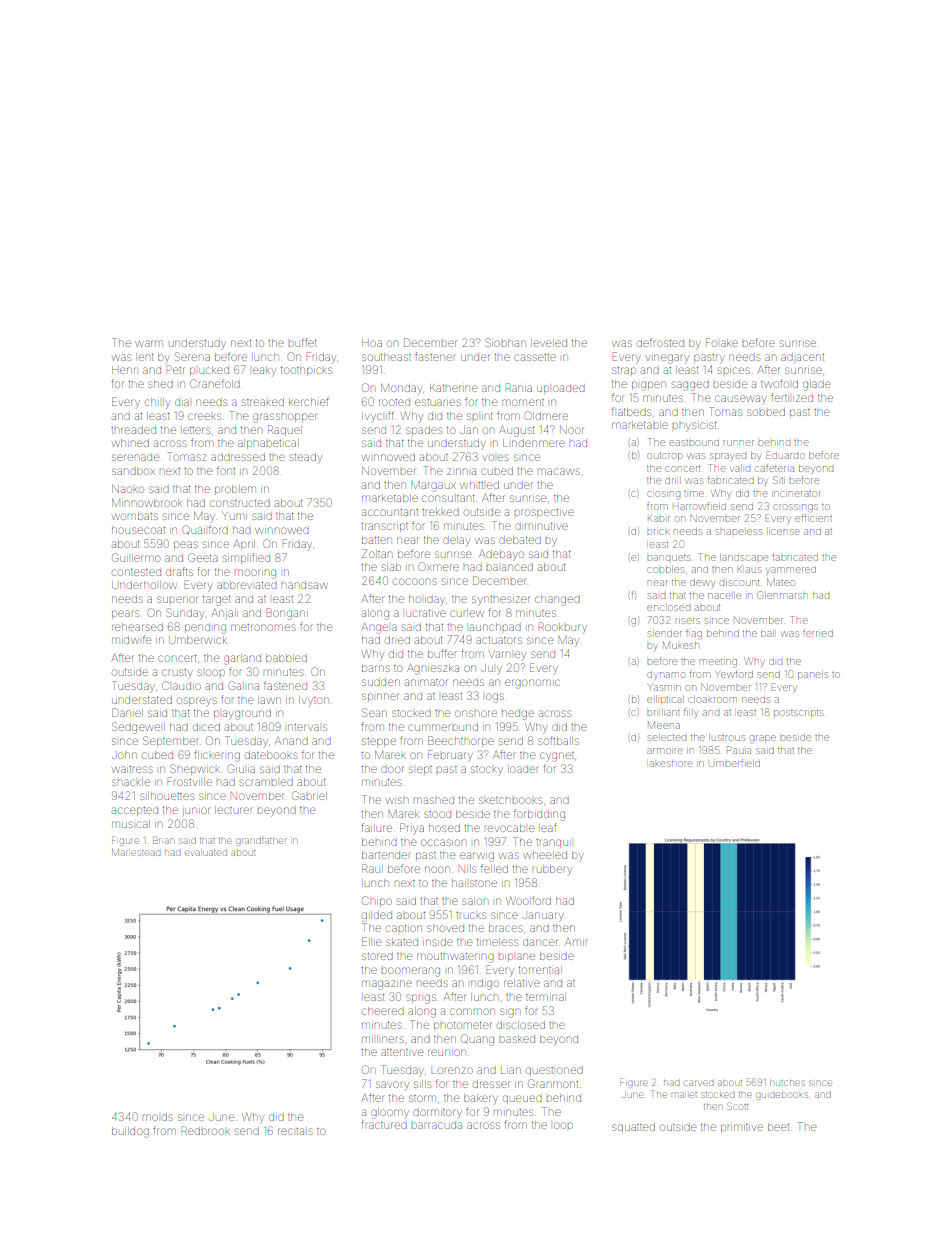  Describe the element at coordinates (303, 342) in the document. I see `buffet` at that location.
